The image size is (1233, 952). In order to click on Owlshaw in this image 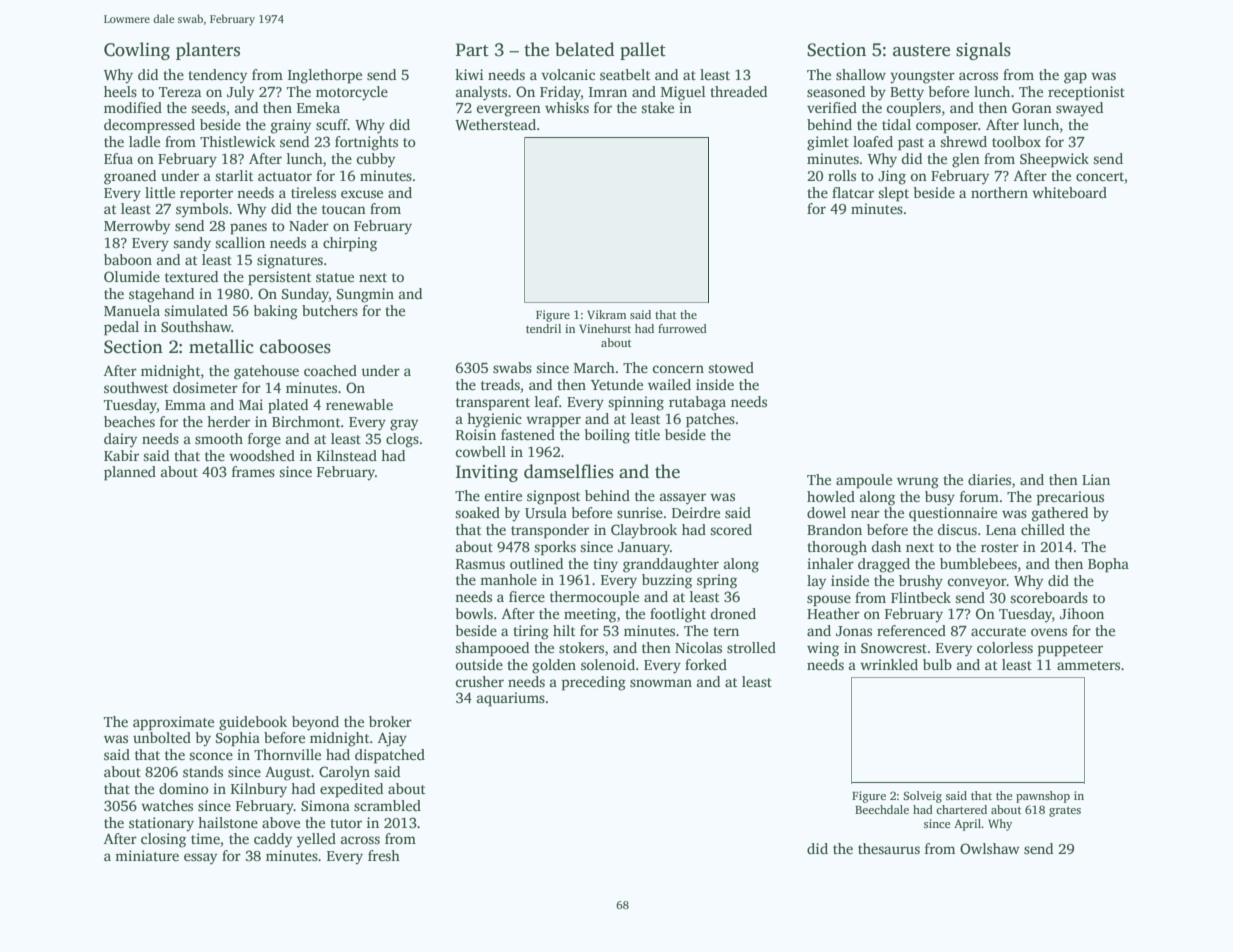, I will do `click(990, 848)`.
